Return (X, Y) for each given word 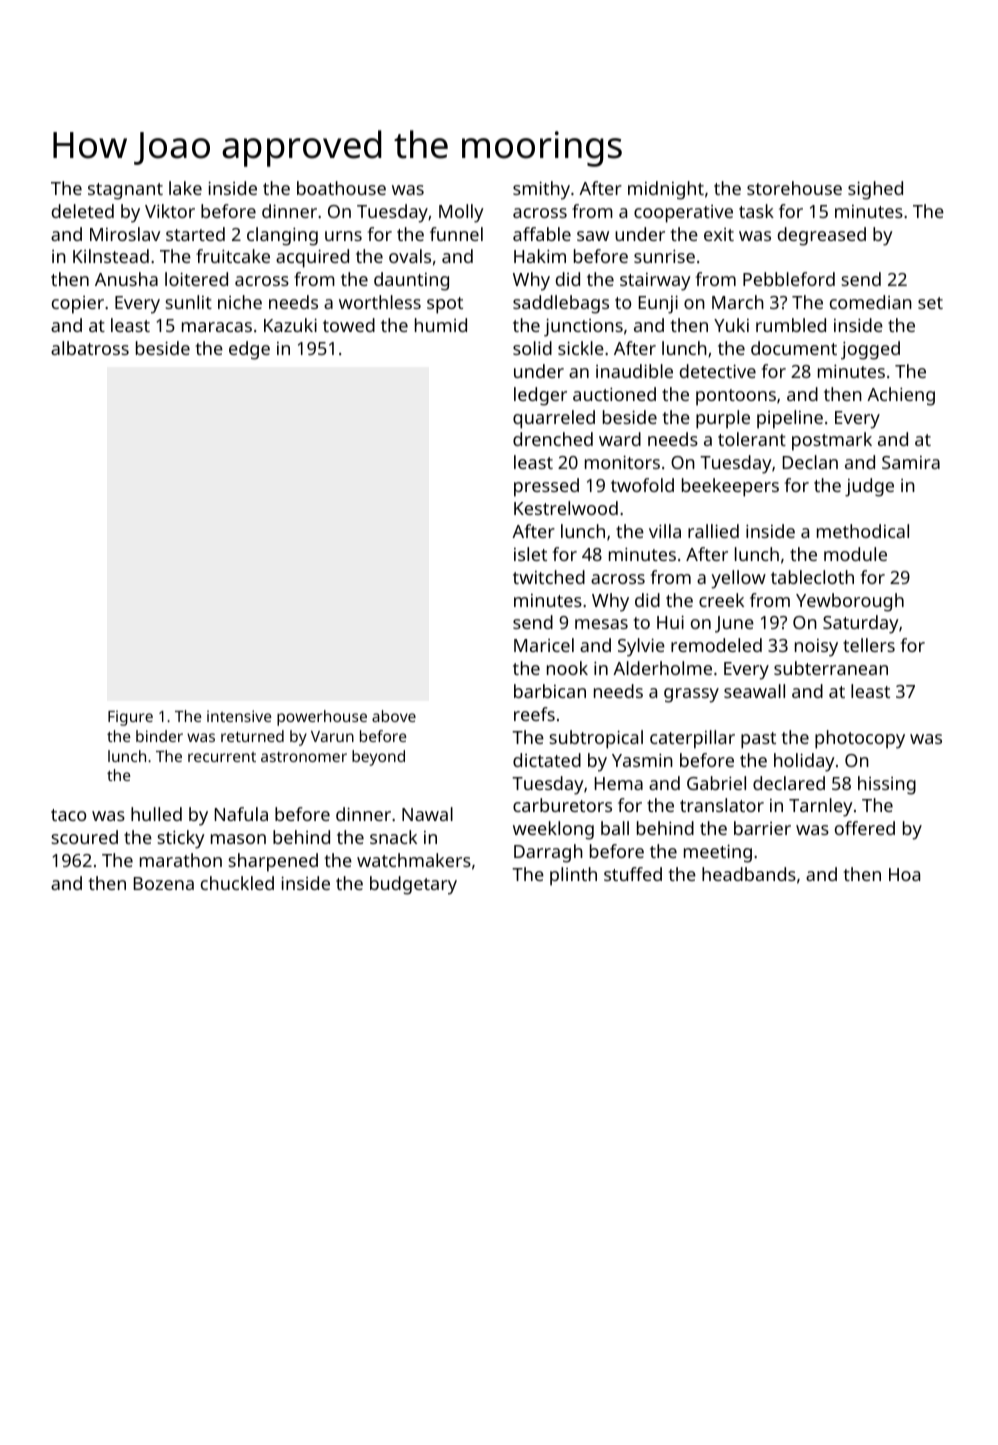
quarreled (554, 419)
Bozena (164, 883)
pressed (546, 487)
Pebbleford (789, 279)
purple (723, 419)
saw (593, 236)
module (855, 554)
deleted (83, 211)
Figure (130, 718)
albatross (90, 348)
